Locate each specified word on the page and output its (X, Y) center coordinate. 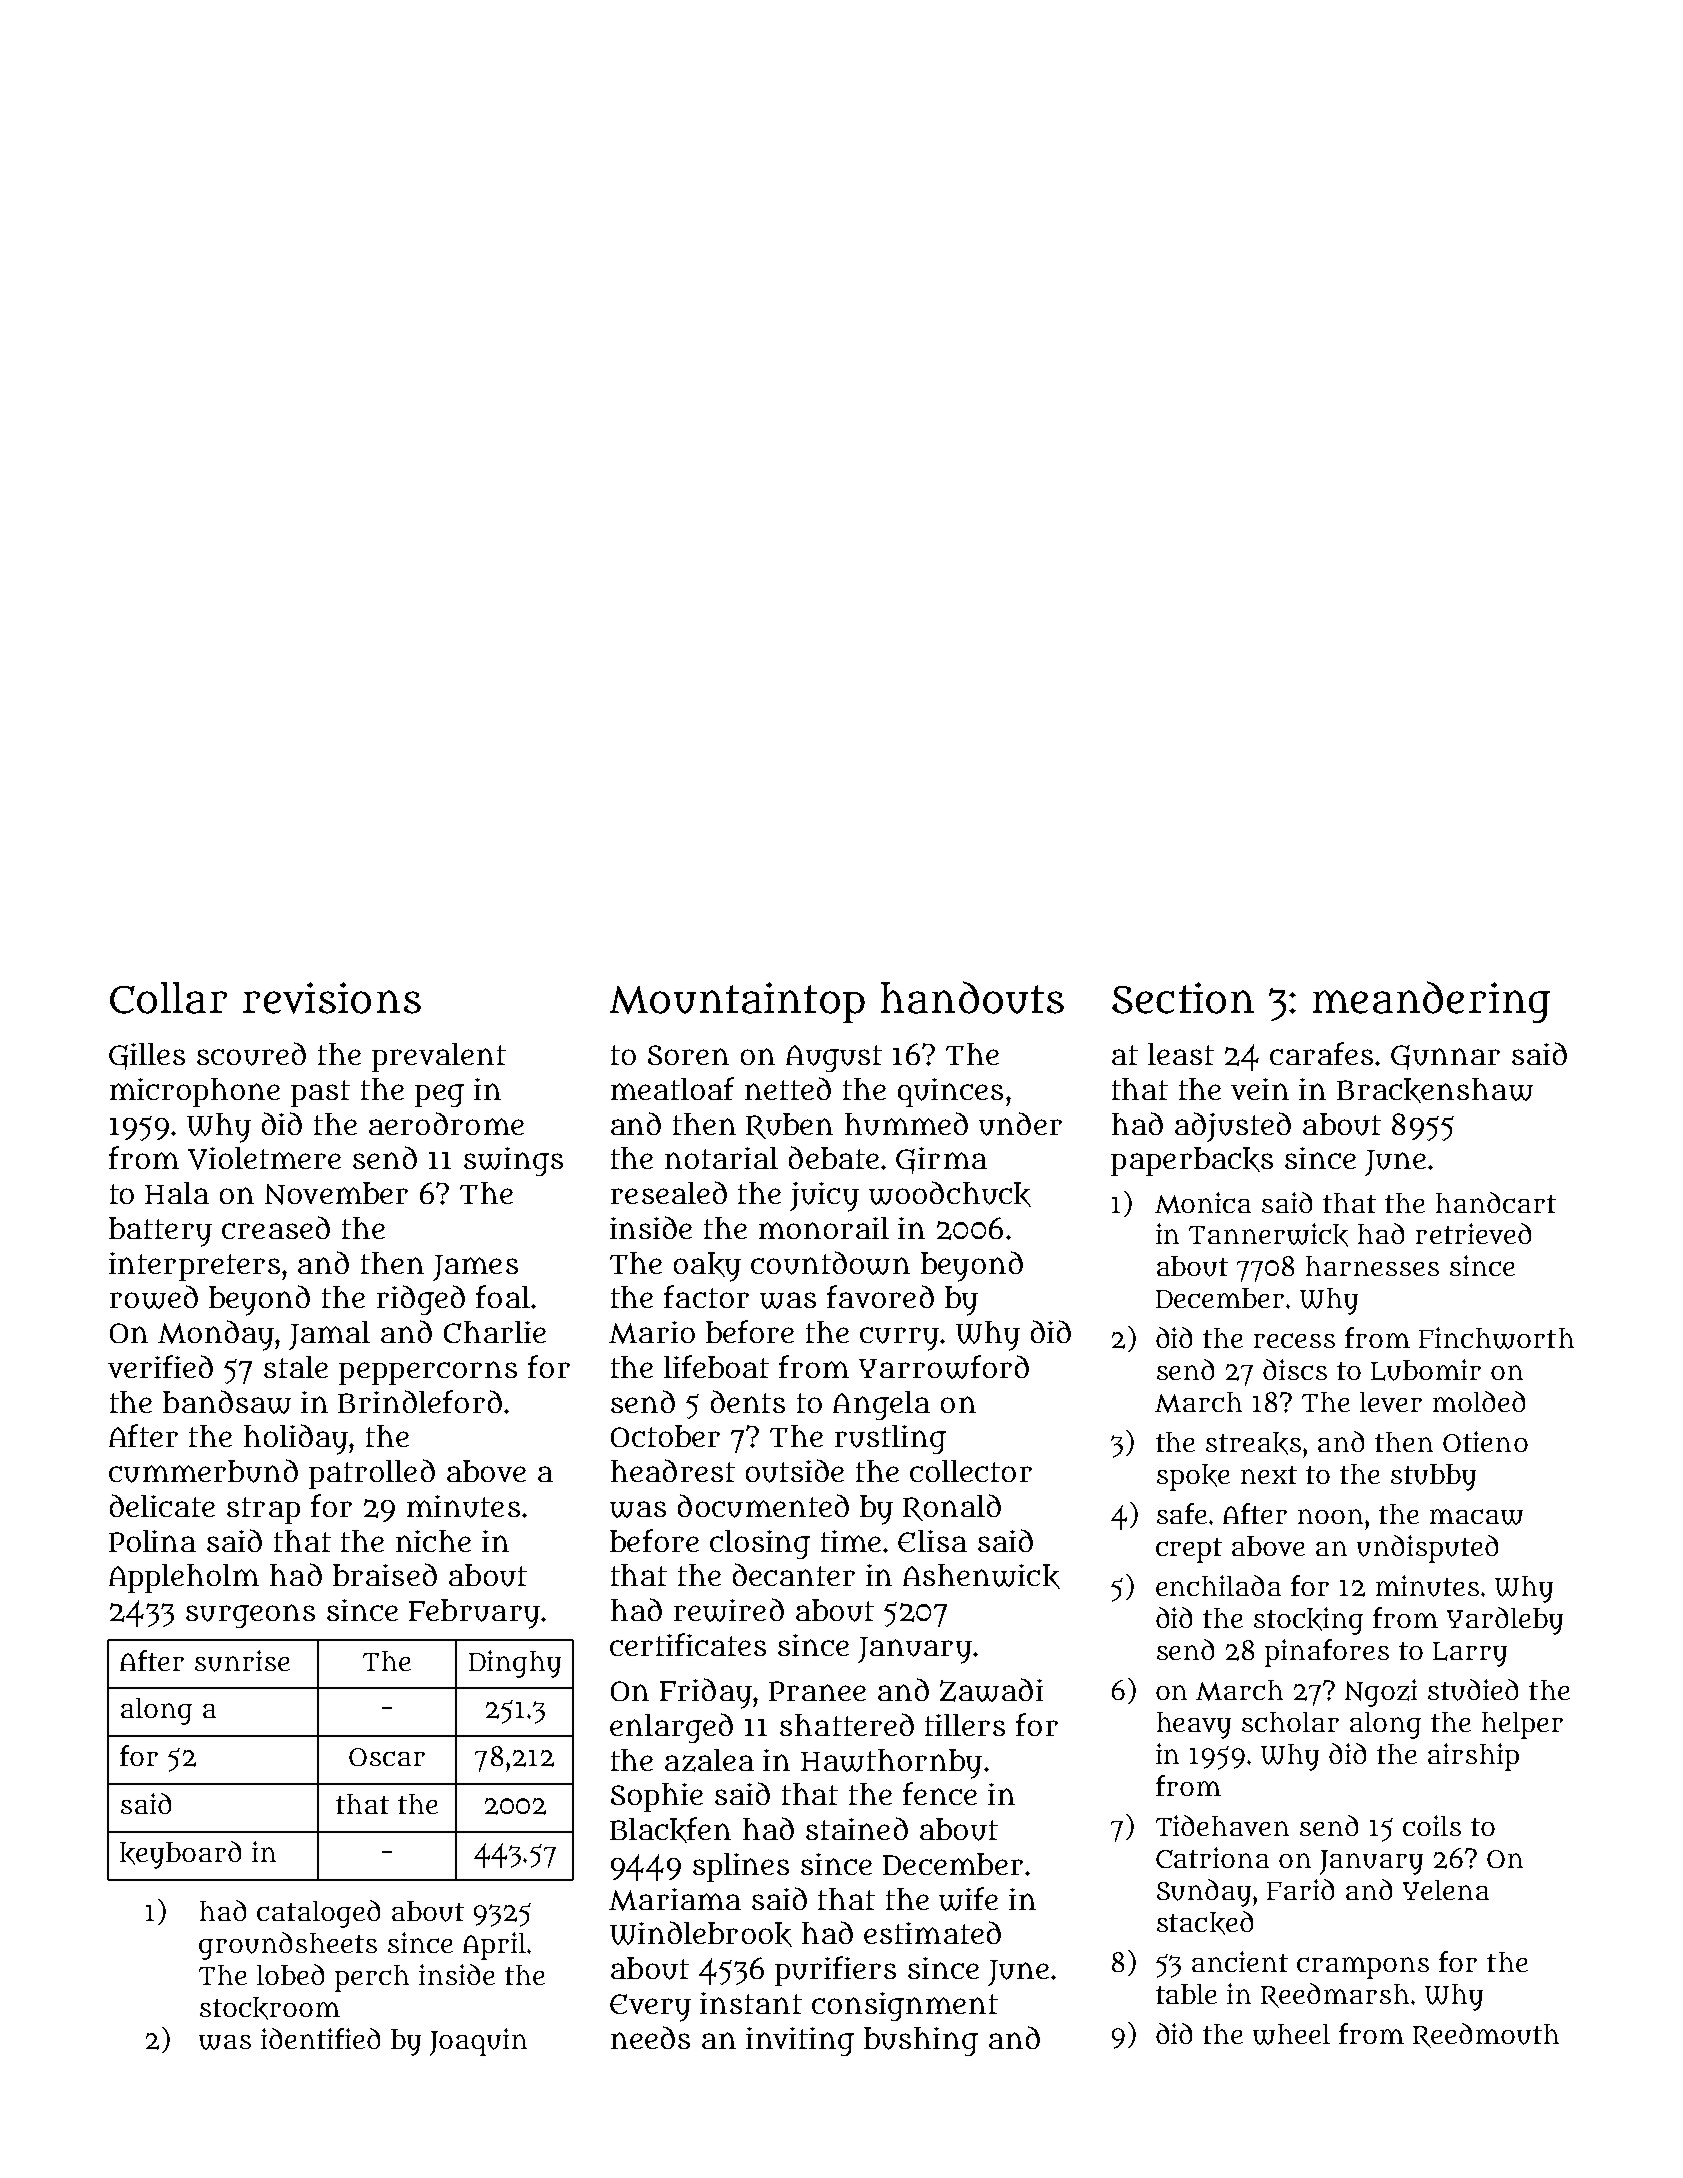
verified (160, 1366)
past (320, 1093)
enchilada (1218, 1585)
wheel (1291, 2034)
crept (1189, 1550)
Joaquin (478, 2042)
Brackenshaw (1435, 1090)
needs (650, 2037)
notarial (721, 1158)
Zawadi (991, 1690)
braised (385, 1574)
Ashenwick (981, 1576)
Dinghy (515, 1664)
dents (748, 1401)
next (1269, 1475)
